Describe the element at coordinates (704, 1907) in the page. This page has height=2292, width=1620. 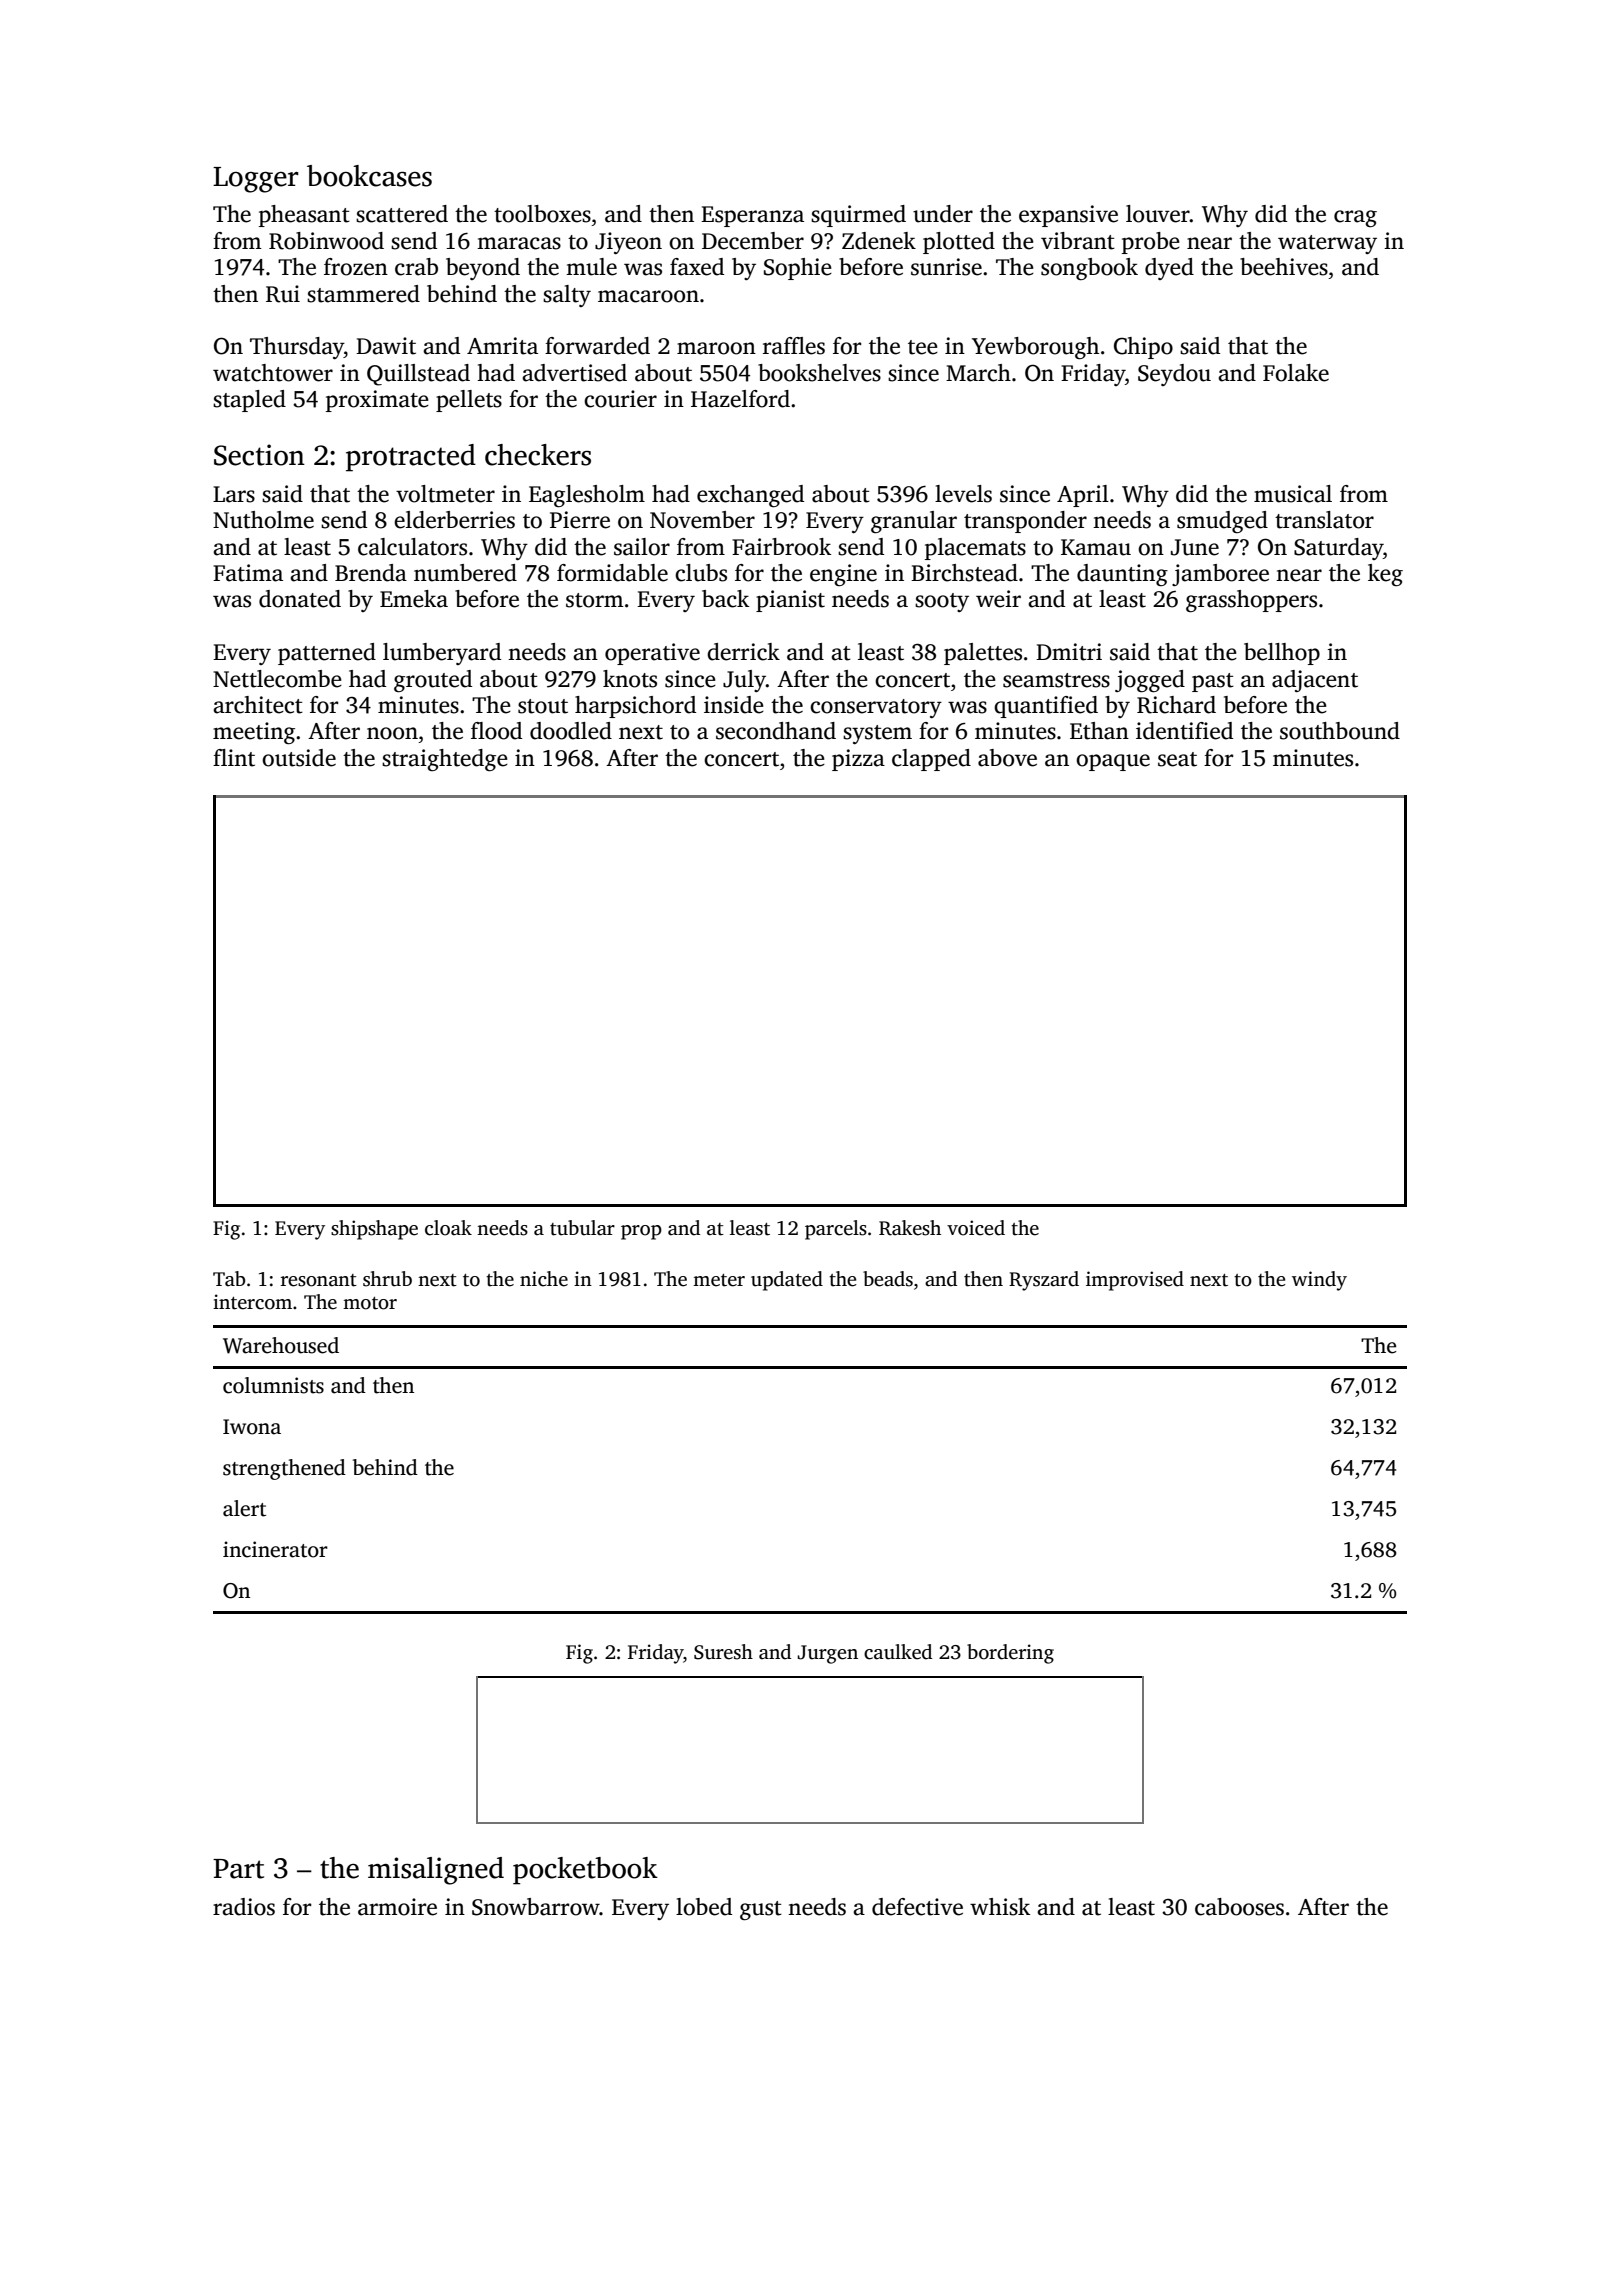
I see `lobed` at that location.
